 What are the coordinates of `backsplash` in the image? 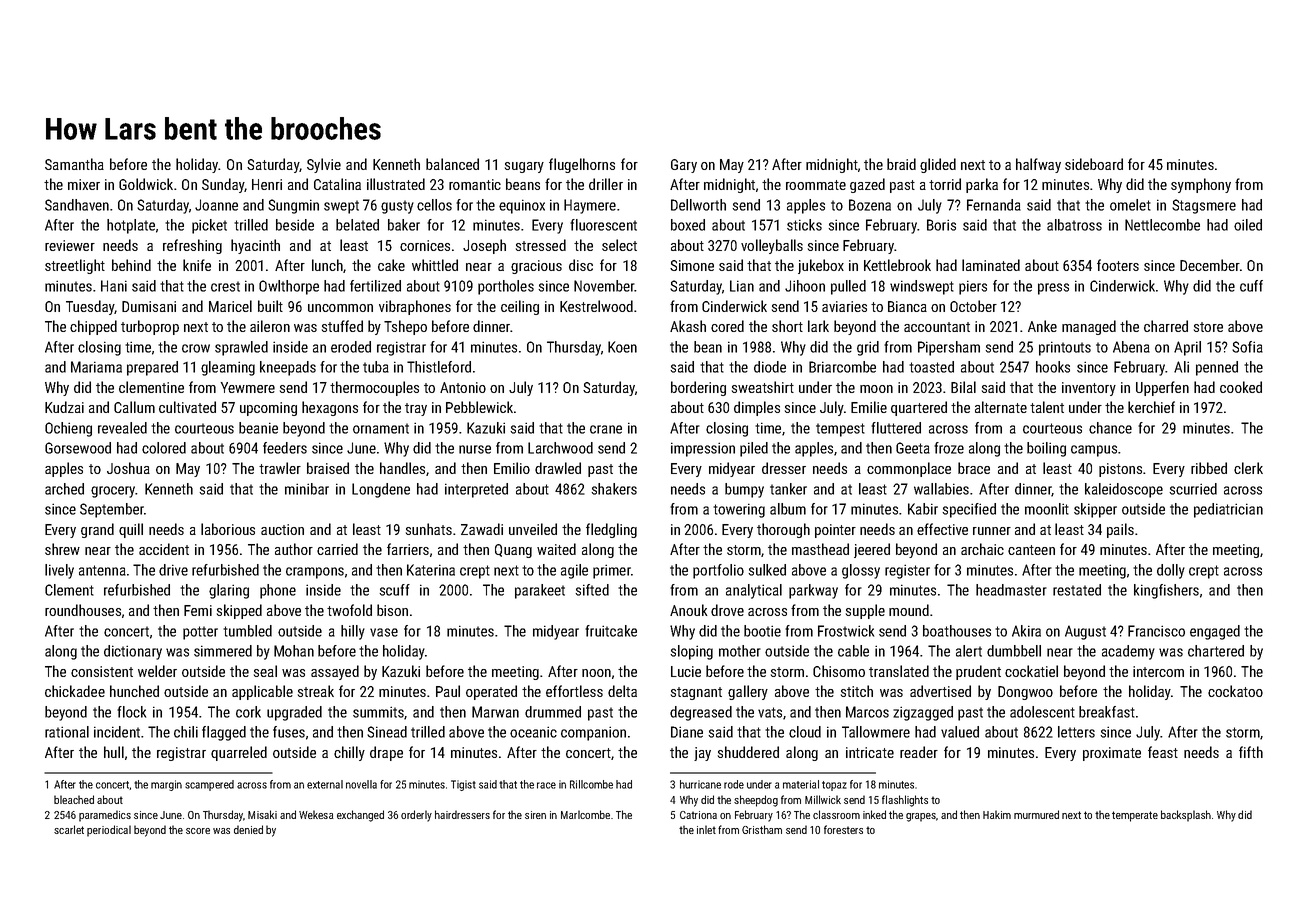 It's located at (1186, 816).
